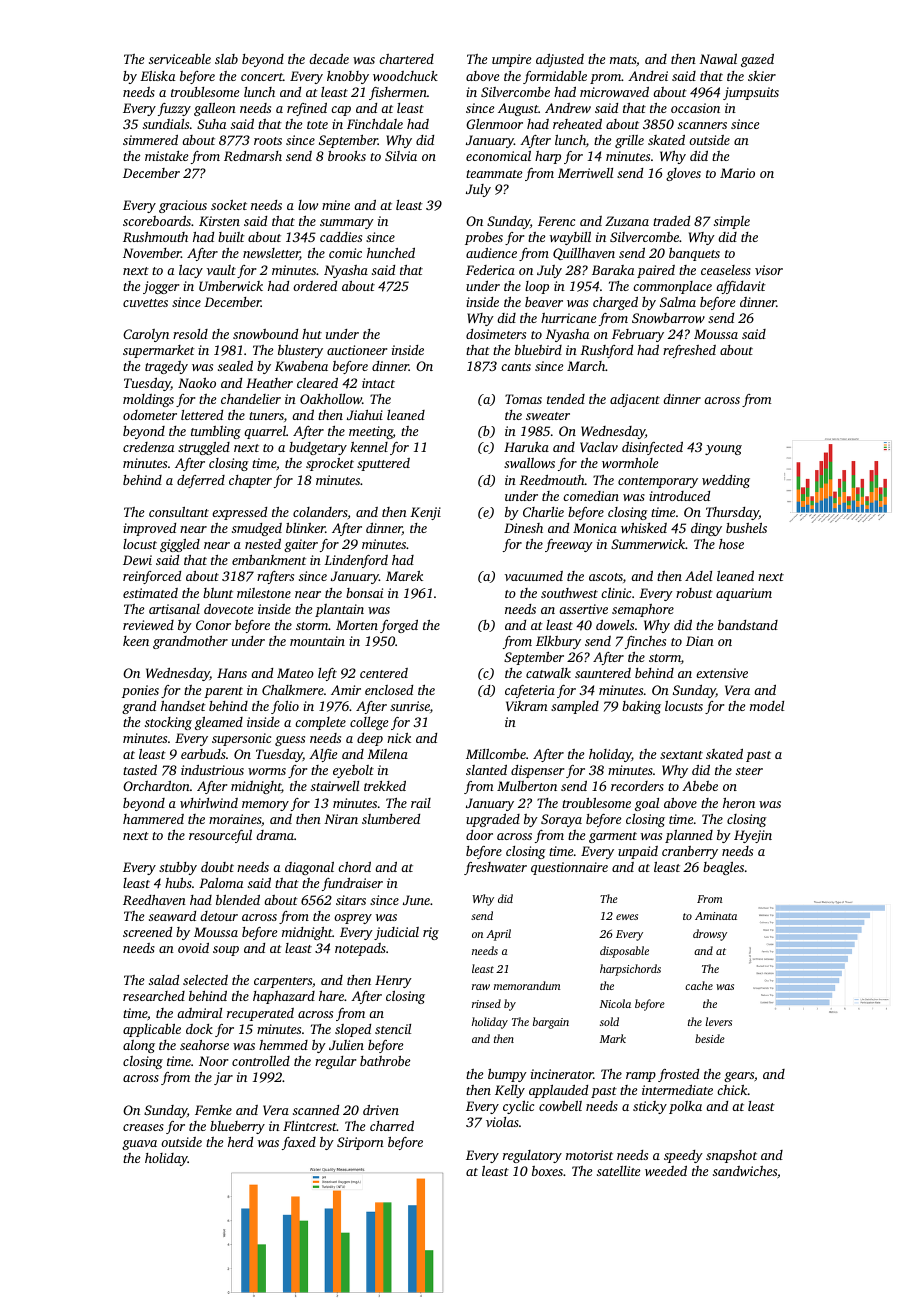 This screenshot has height=1316, width=908. What do you see at coordinates (731, 544) in the screenshot?
I see `hose` at bounding box center [731, 544].
